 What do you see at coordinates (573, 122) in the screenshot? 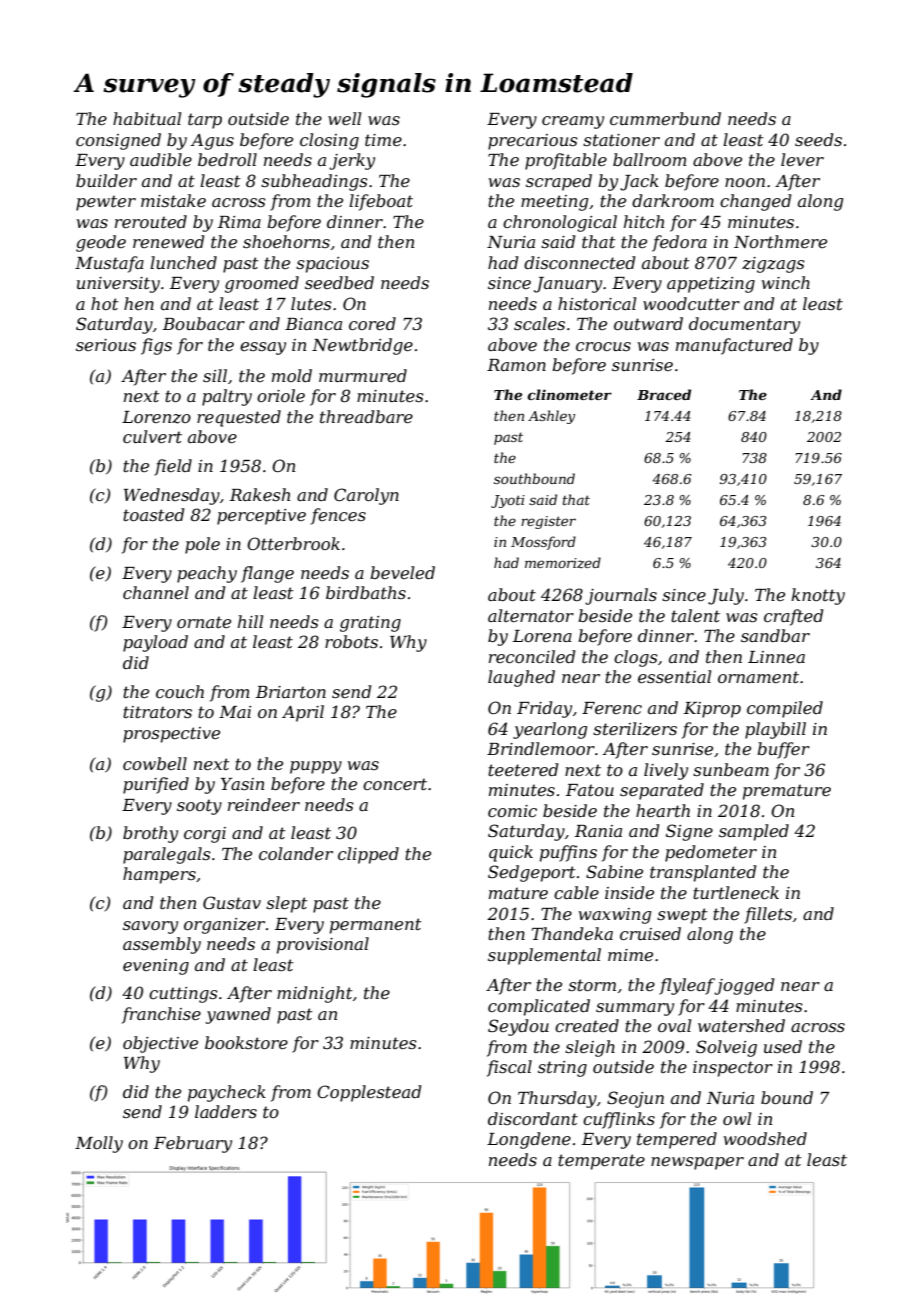
I see `creamy` at bounding box center [573, 122].
